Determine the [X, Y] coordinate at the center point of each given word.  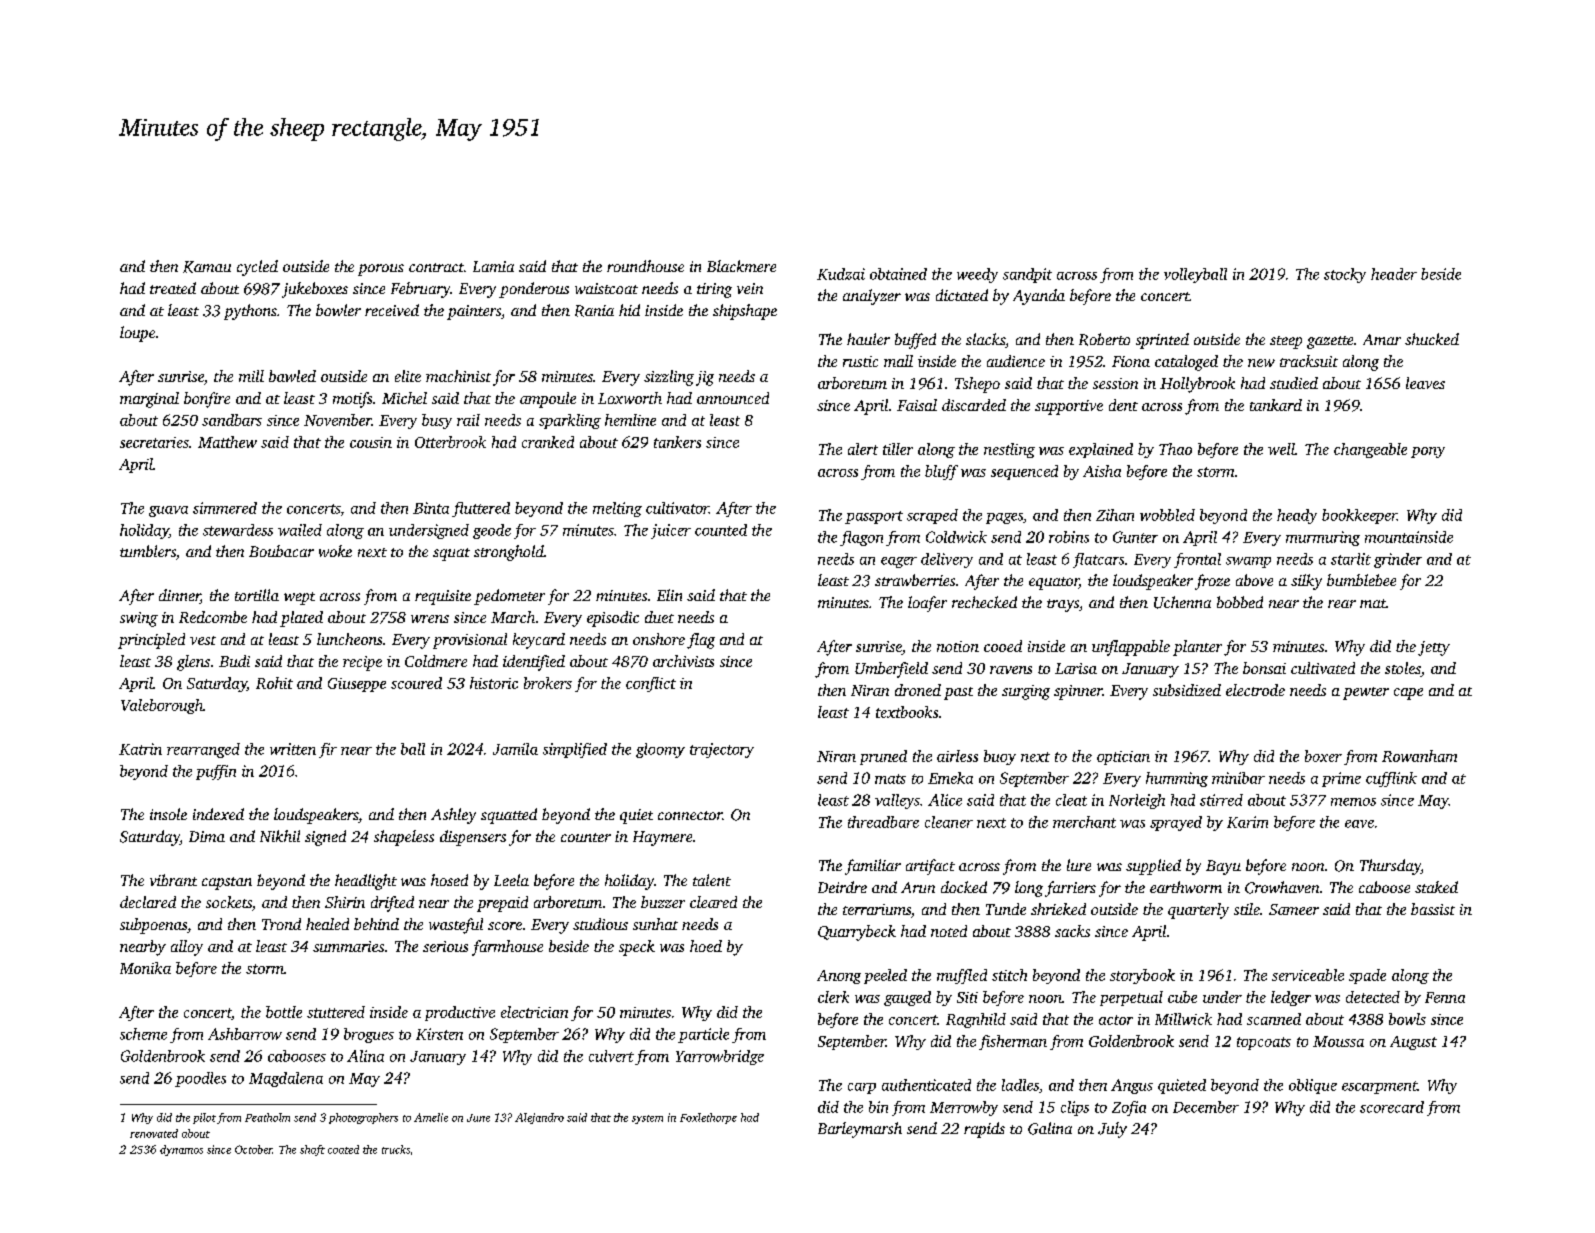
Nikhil [280, 836]
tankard [1276, 405]
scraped [932, 516]
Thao [1175, 449]
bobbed [1240, 602]
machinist [458, 376]
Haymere [662, 838]
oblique [1313, 1086]
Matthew [227, 442]
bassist [1433, 909]
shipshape [745, 312]
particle [703, 1035]
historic [494, 683]
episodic [613, 619]
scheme [143, 1034]
